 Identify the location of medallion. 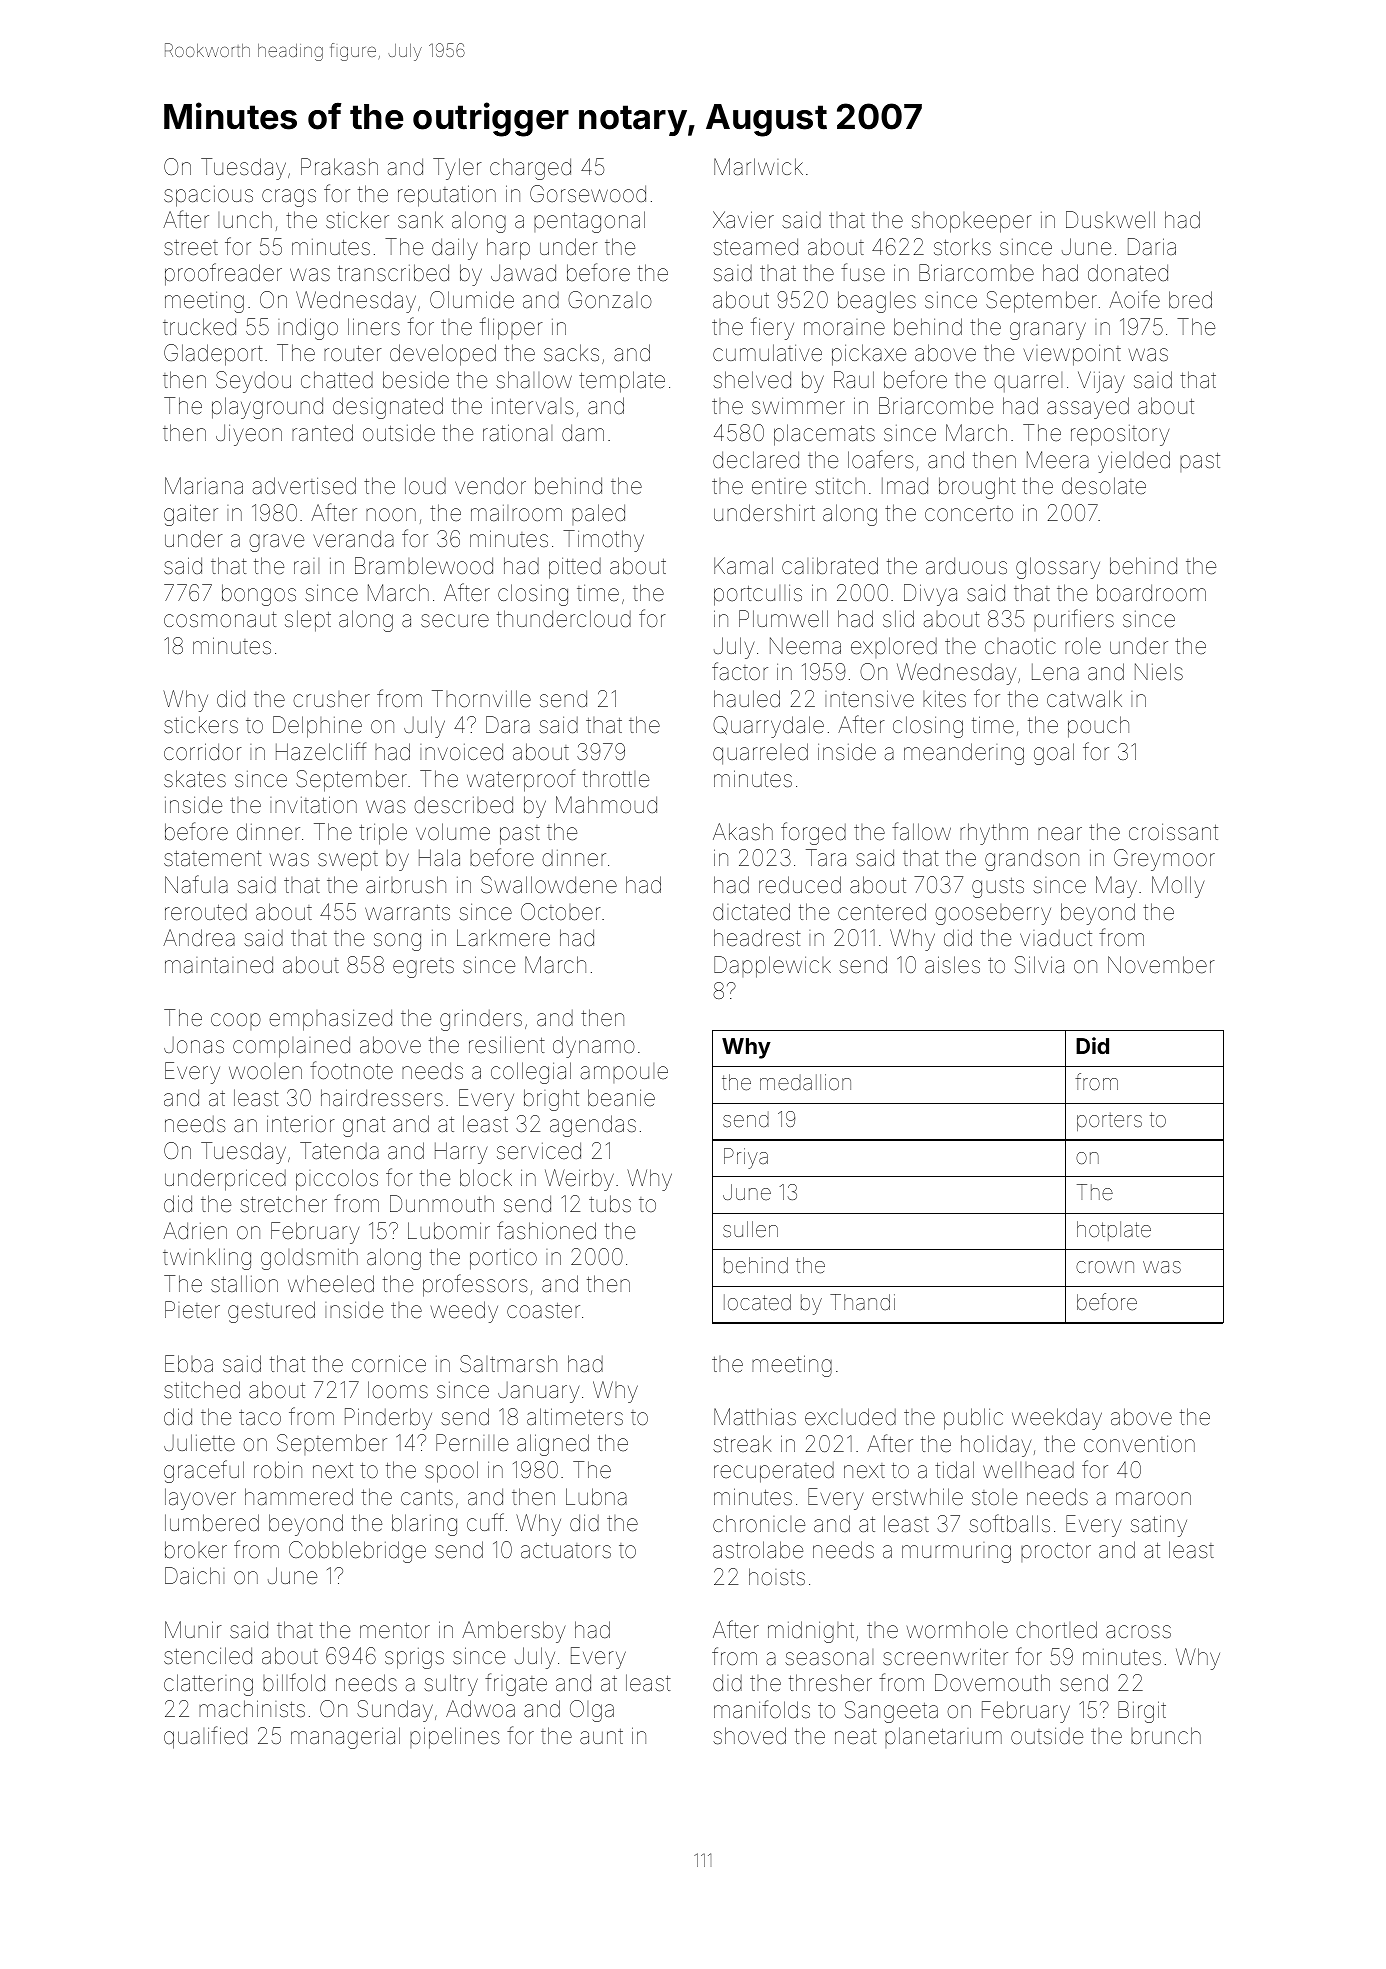
(805, 1082).
